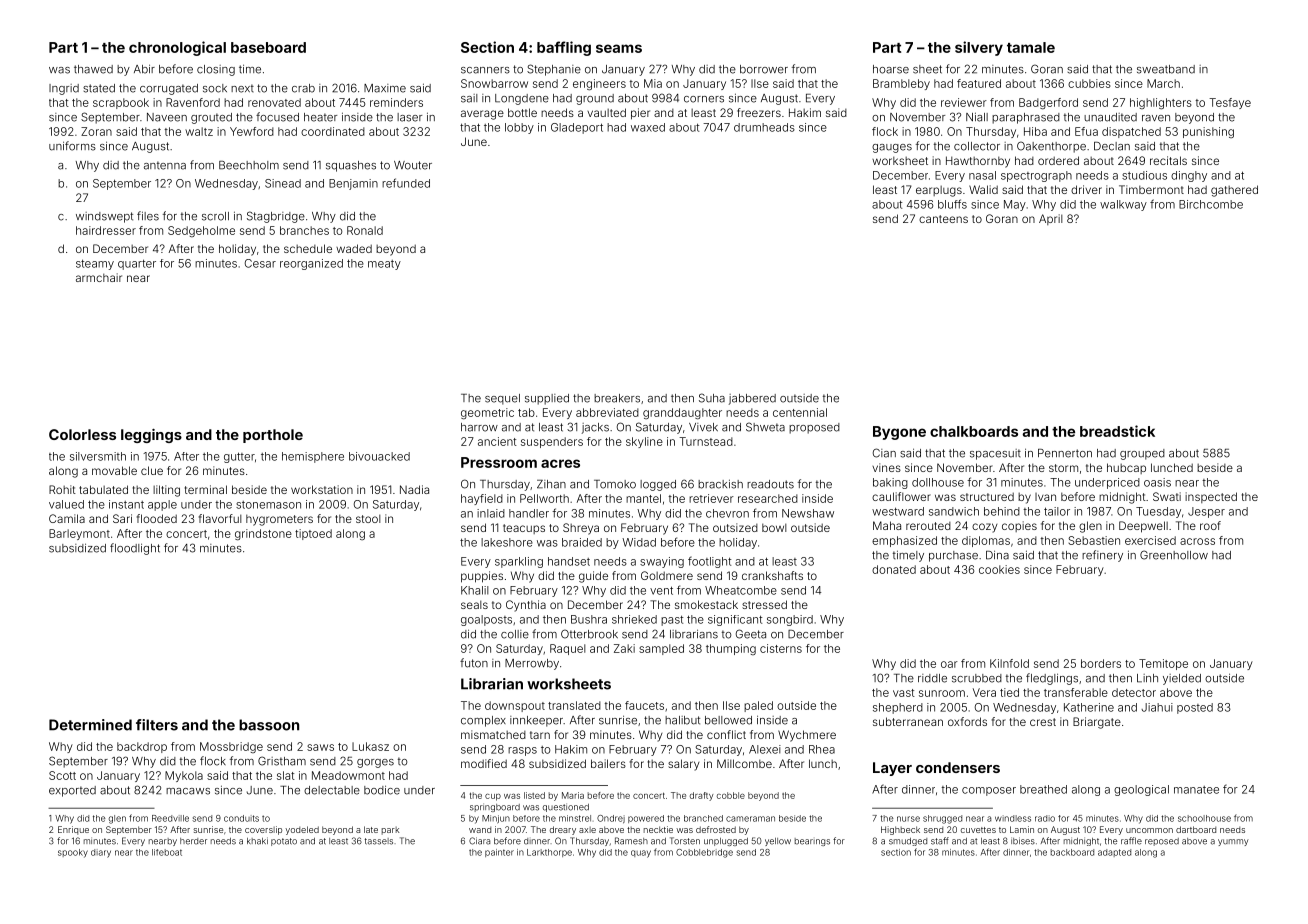 The width and height of the document is (1308, 924). What do you see at coordinates (82, 434) in the document?
I see `Colorless` at bounding box center [82, 434].
